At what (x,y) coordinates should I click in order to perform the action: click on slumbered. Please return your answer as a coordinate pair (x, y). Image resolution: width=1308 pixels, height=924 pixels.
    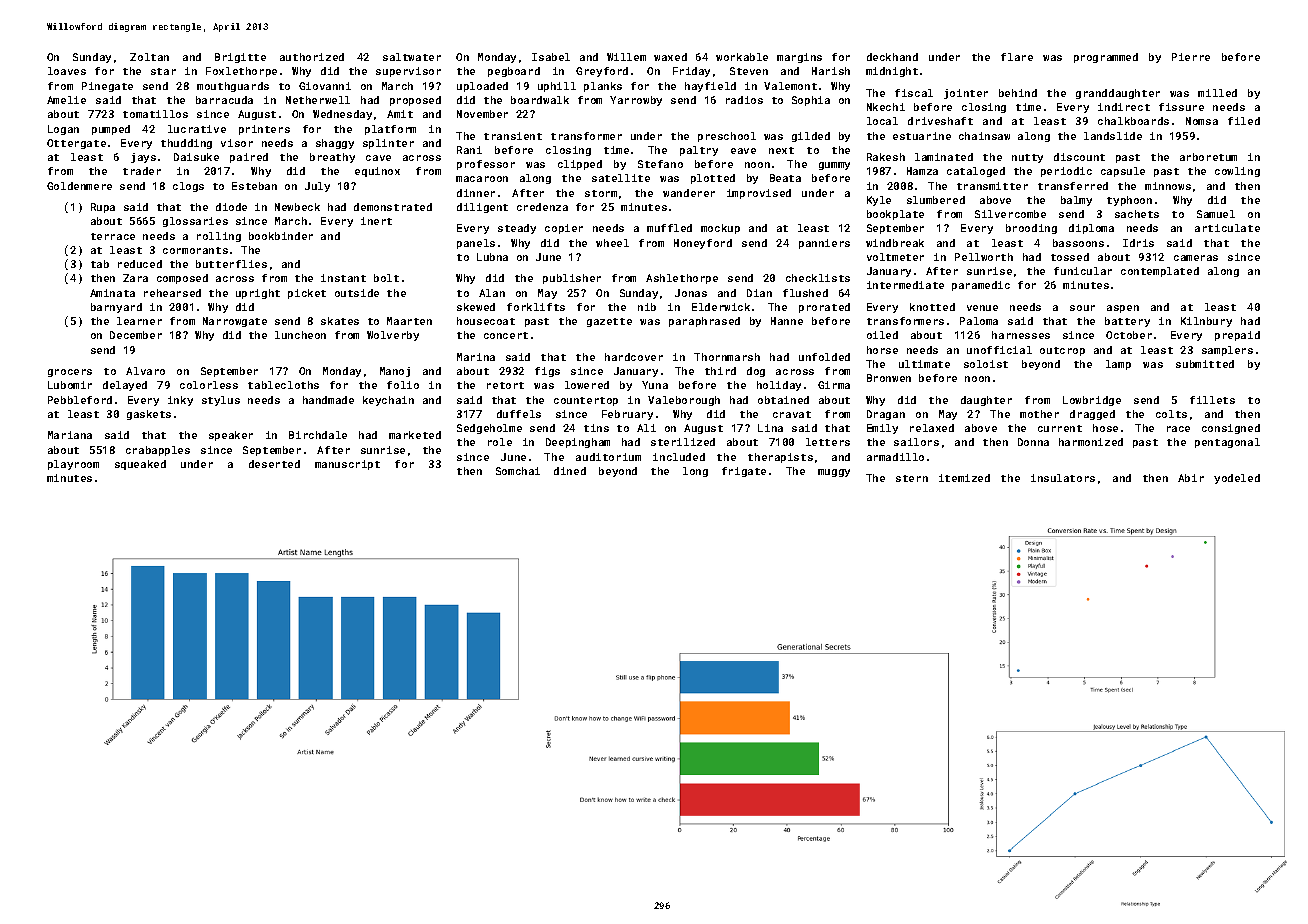
    Looking at the image, I should click on (936, 200).
